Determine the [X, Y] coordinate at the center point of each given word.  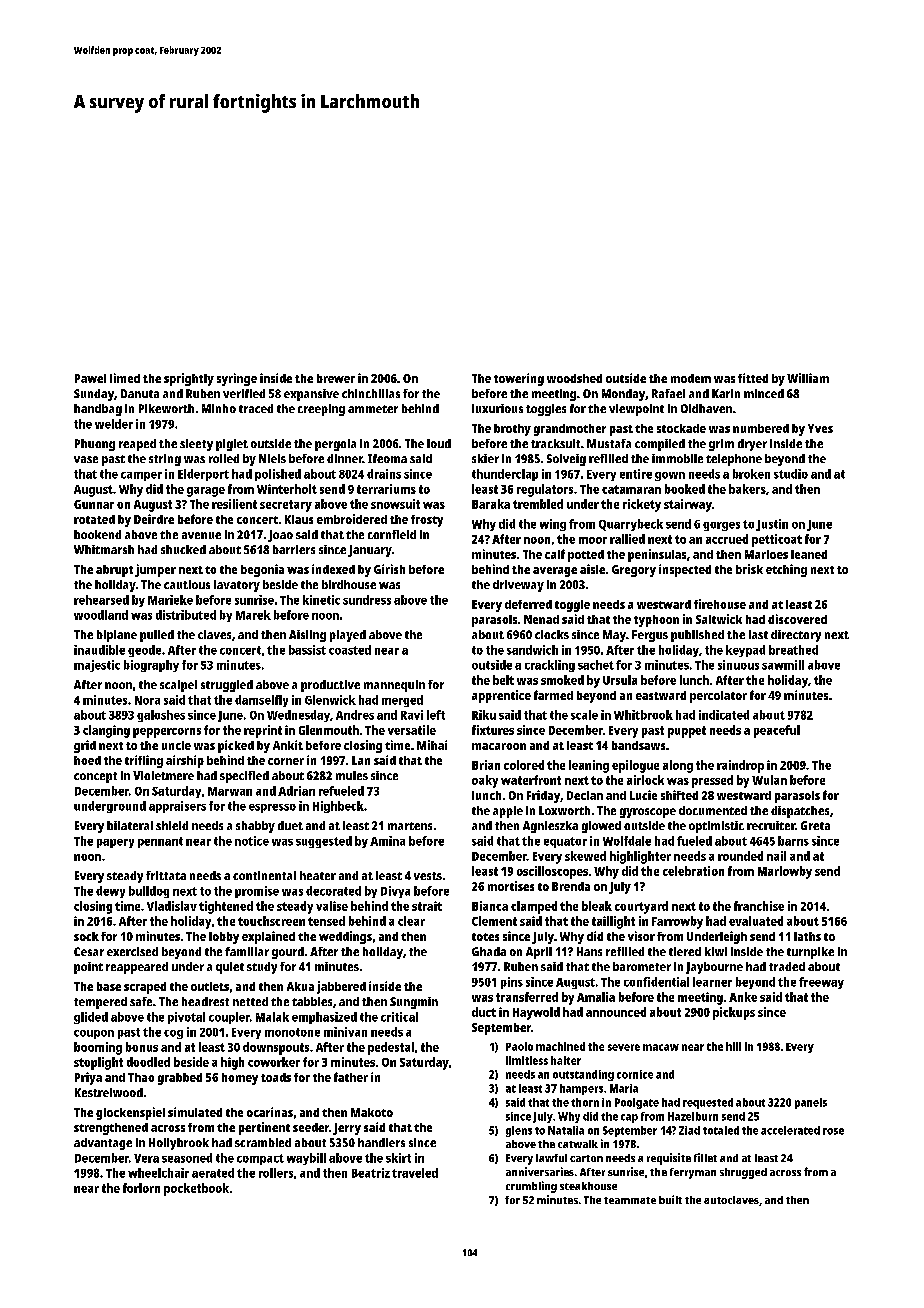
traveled [415, 1173]
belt [503, 680]
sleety [196, 445]
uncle [176, 745]
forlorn [141, 1188]
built [670, 1199]
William [808, 378]
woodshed [574, 378]
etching [786, 570]
